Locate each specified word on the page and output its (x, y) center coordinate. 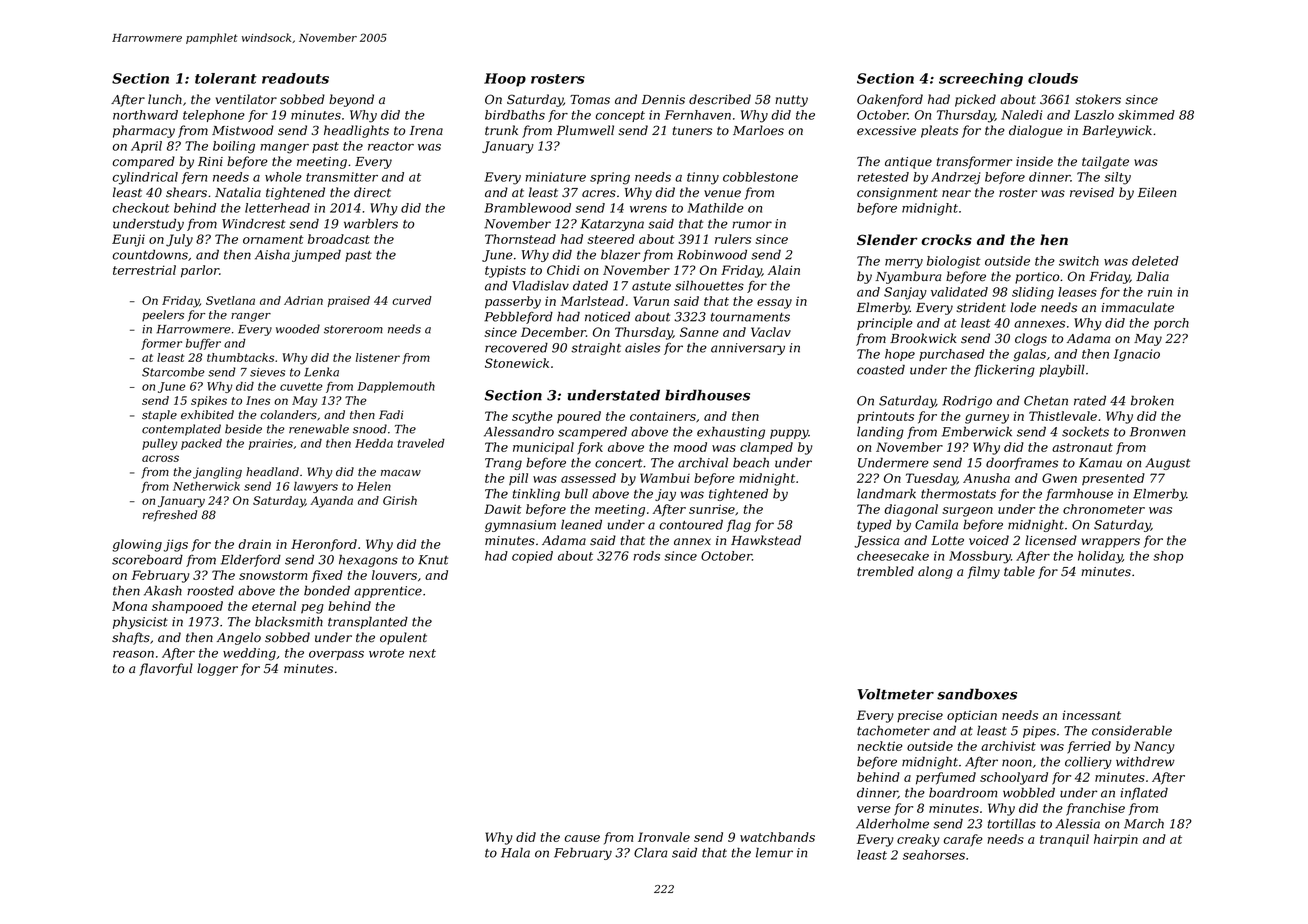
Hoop (505, 80)
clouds (1053, 78)
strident (981, 307)
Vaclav (771, 332)
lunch (165, 99)
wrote (386, 653)
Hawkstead (766, 540)
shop (1168, 557)
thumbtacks (240, 357)
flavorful (166, 669)
